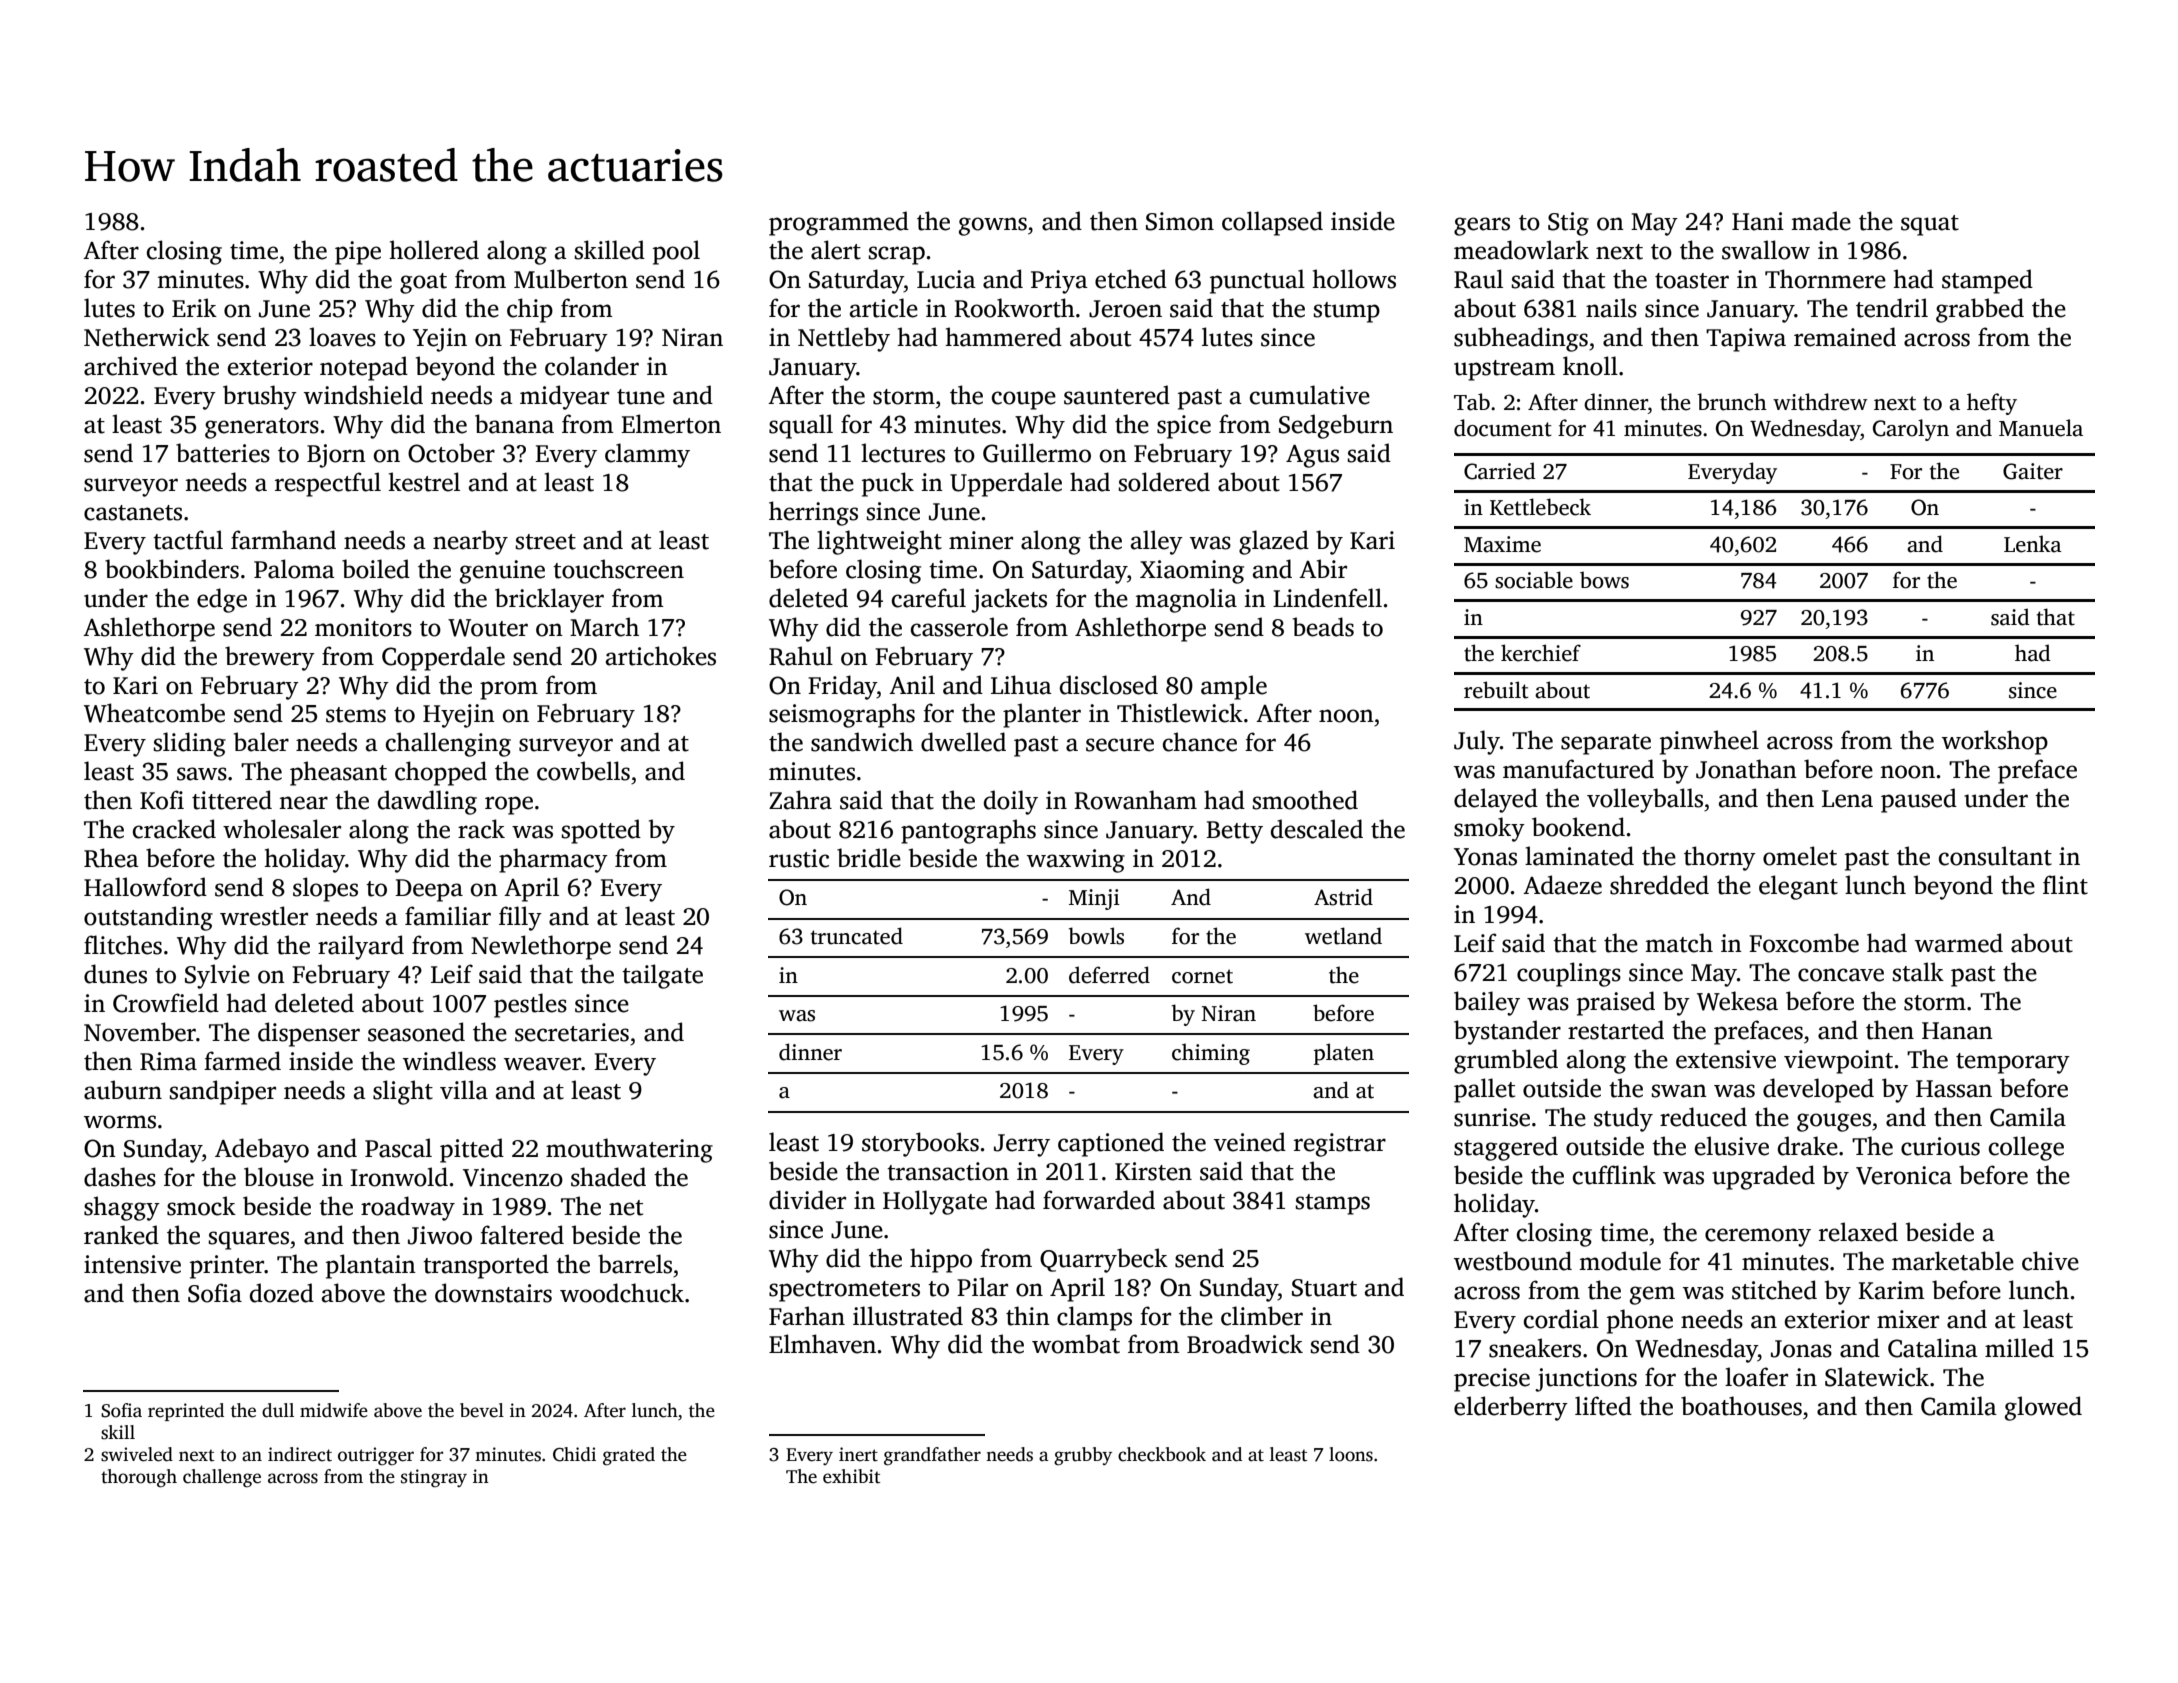 The image size is (2178, 1683). Describe the element at coordinates (1980, 310) in the document. I see `grabbed` at that location.
